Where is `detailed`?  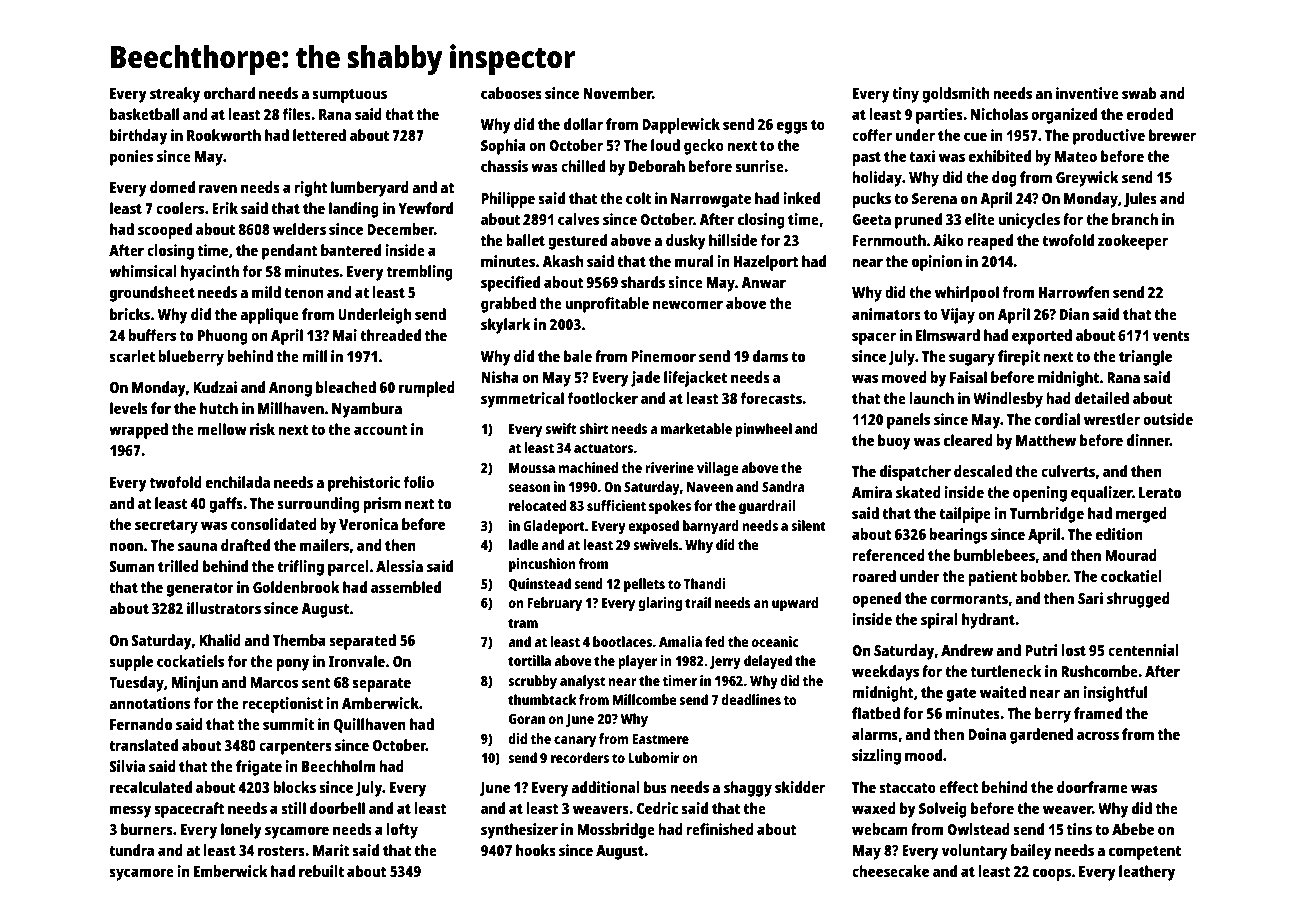 detailed is located at coordinates (1102, 398).
